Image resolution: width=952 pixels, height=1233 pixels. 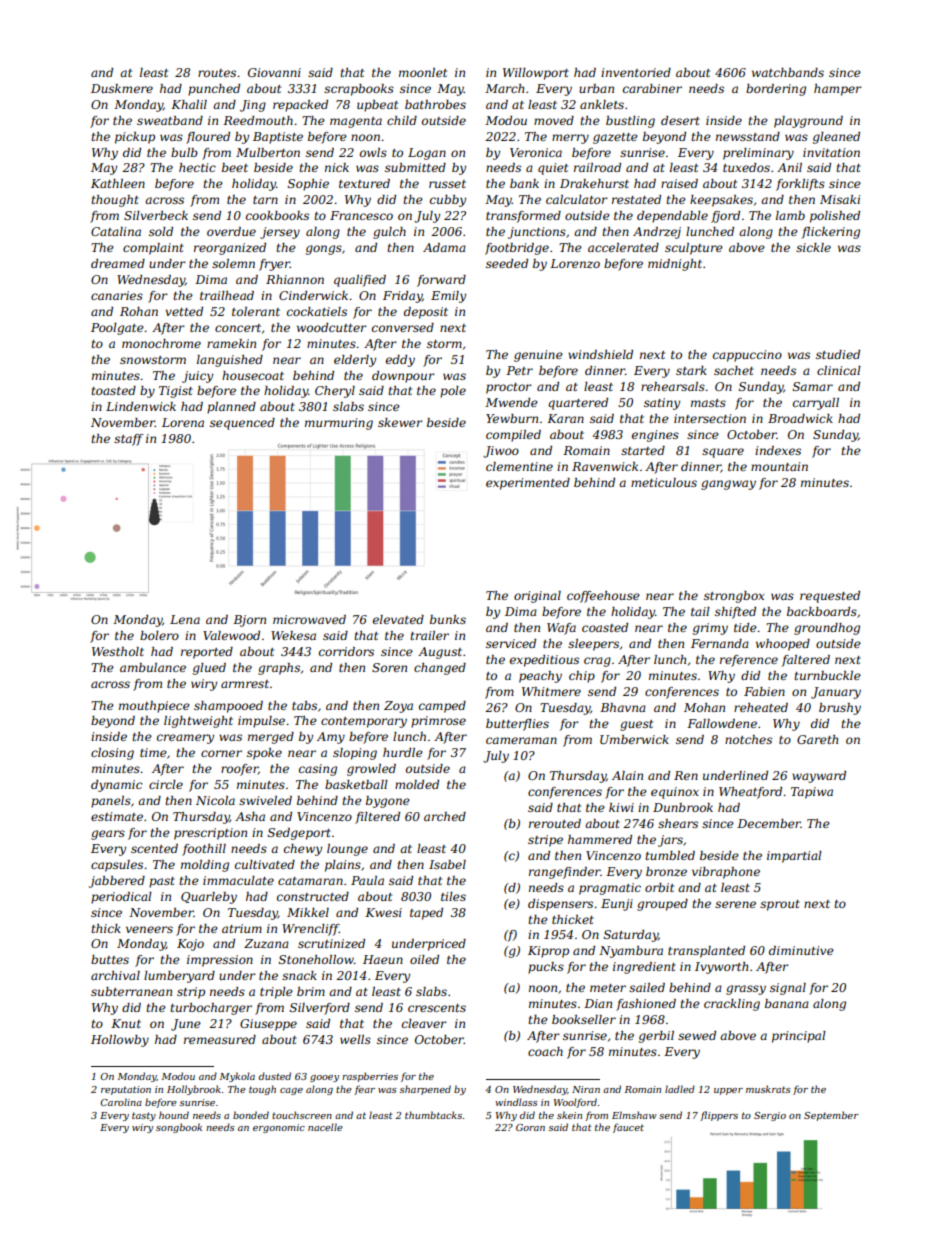 I want to click on nacelle, so click(x=325, y=1127).
